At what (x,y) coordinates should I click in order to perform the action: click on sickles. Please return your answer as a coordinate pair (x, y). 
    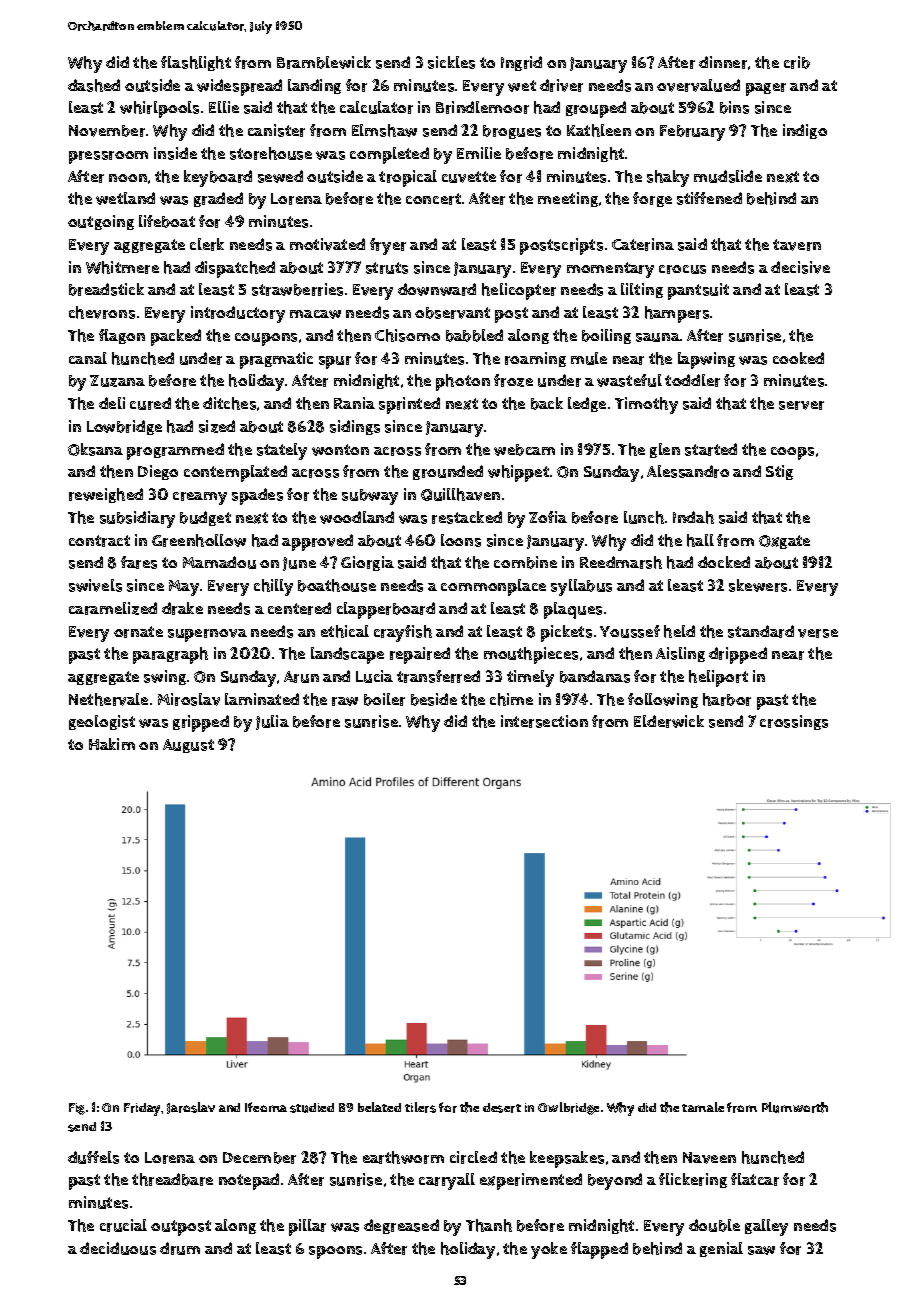
    Looking at the image, I should click on (451, 62).
